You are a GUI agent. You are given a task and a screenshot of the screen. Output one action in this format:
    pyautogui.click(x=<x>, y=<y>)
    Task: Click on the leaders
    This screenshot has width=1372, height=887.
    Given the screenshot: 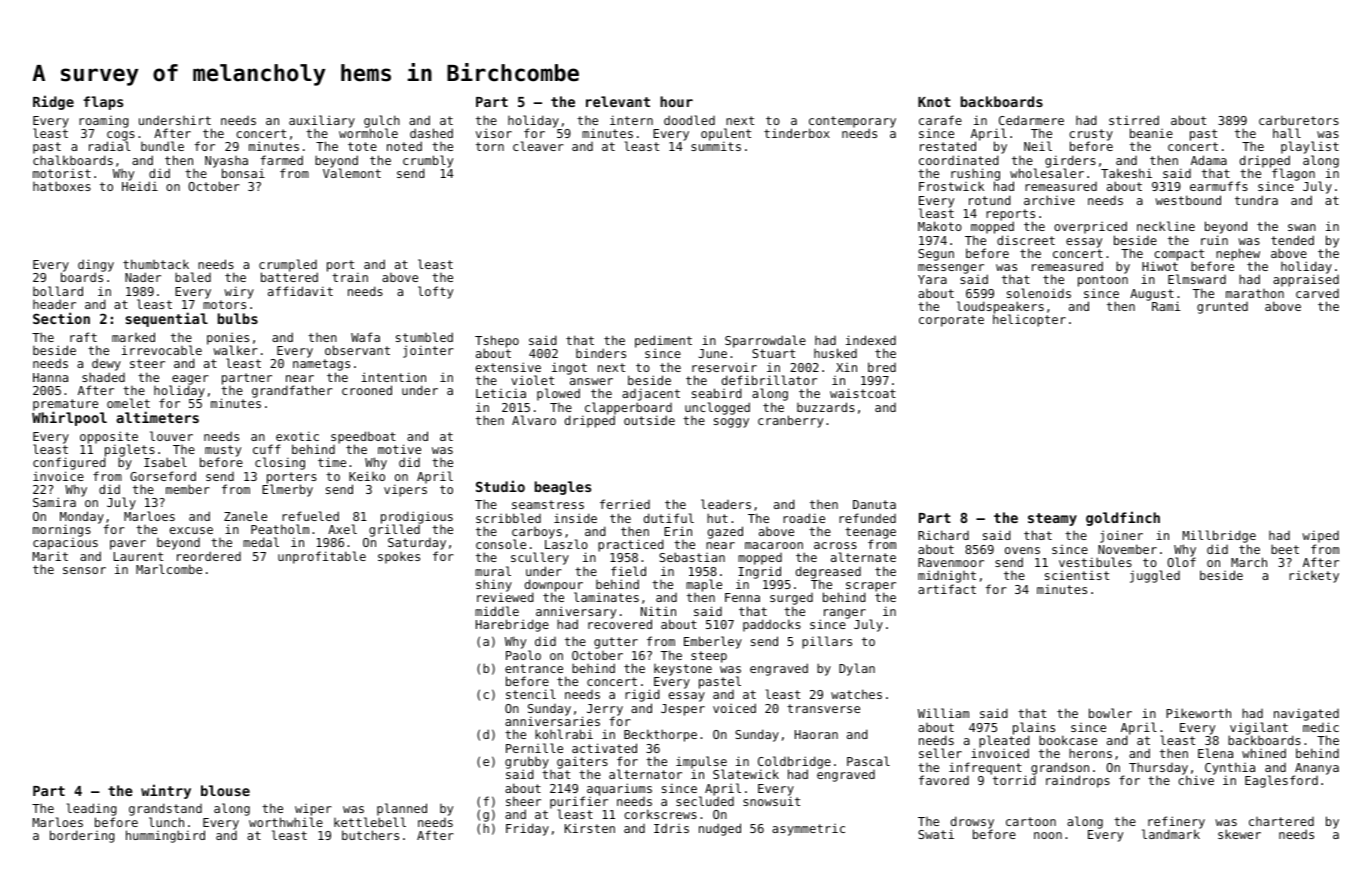 What is the action you would take?
    pyautogui.click(x=726, y=504)
